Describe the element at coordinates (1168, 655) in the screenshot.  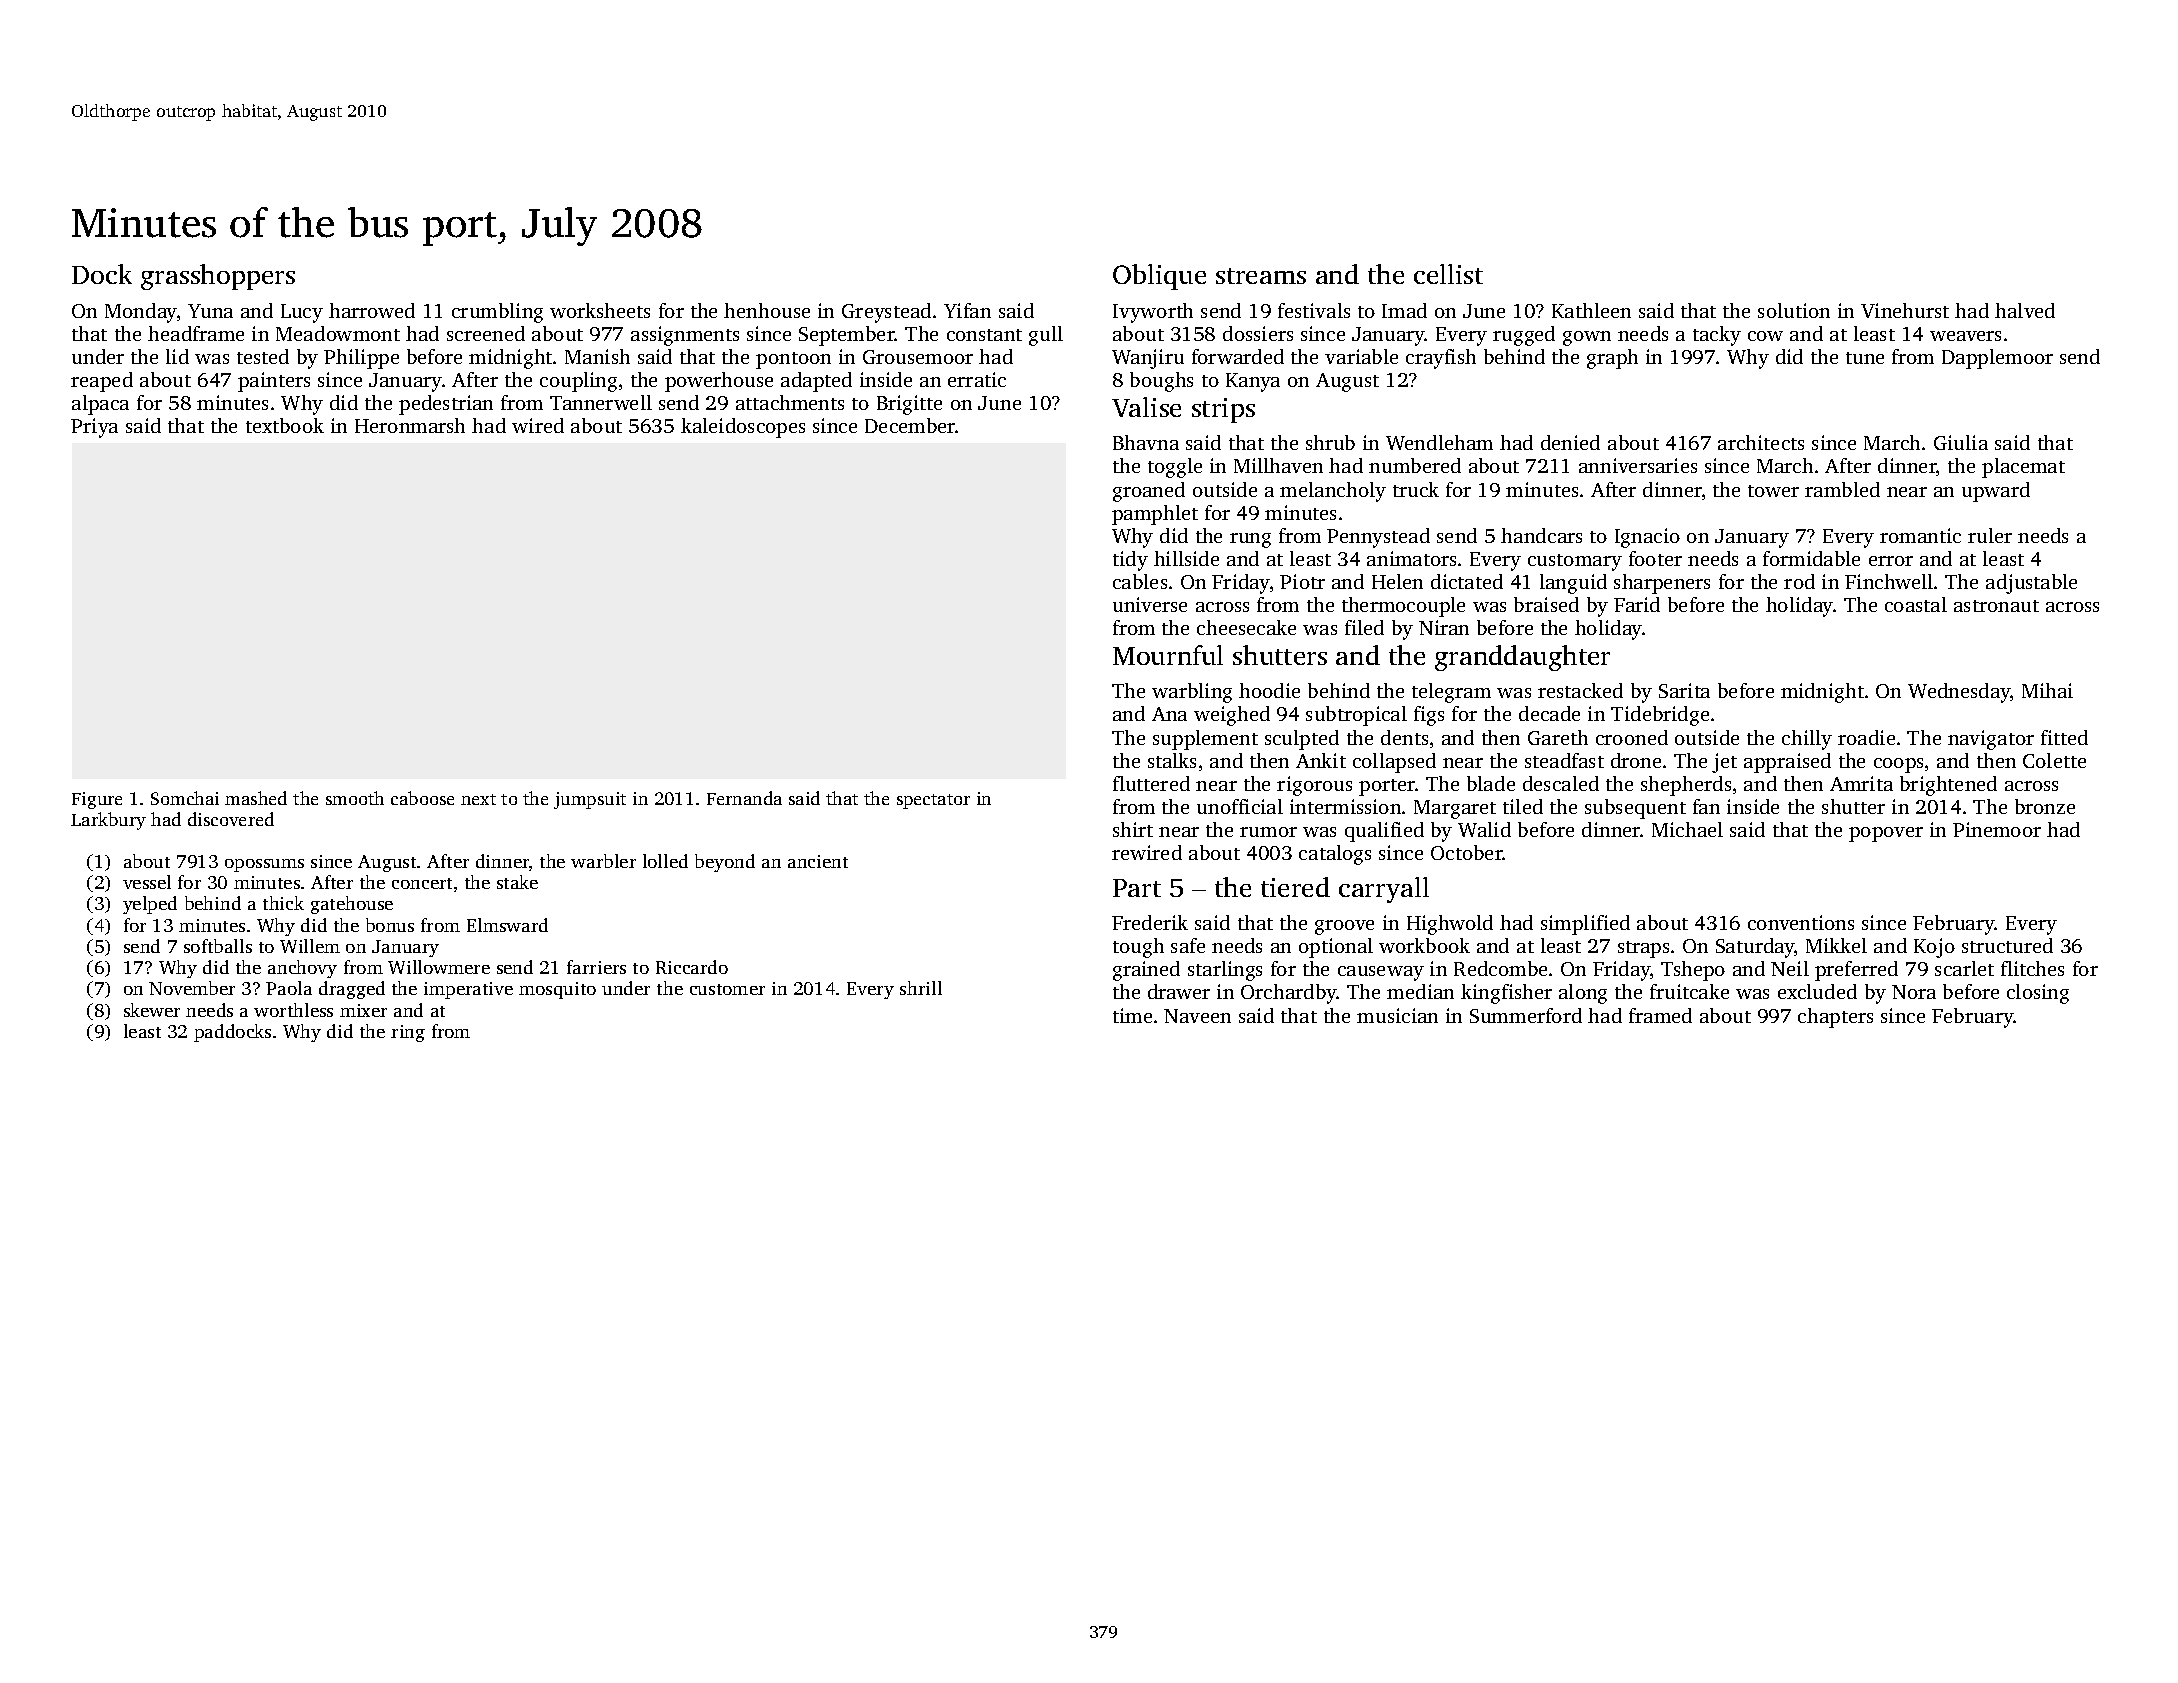
I see `Mournful` at that location.
